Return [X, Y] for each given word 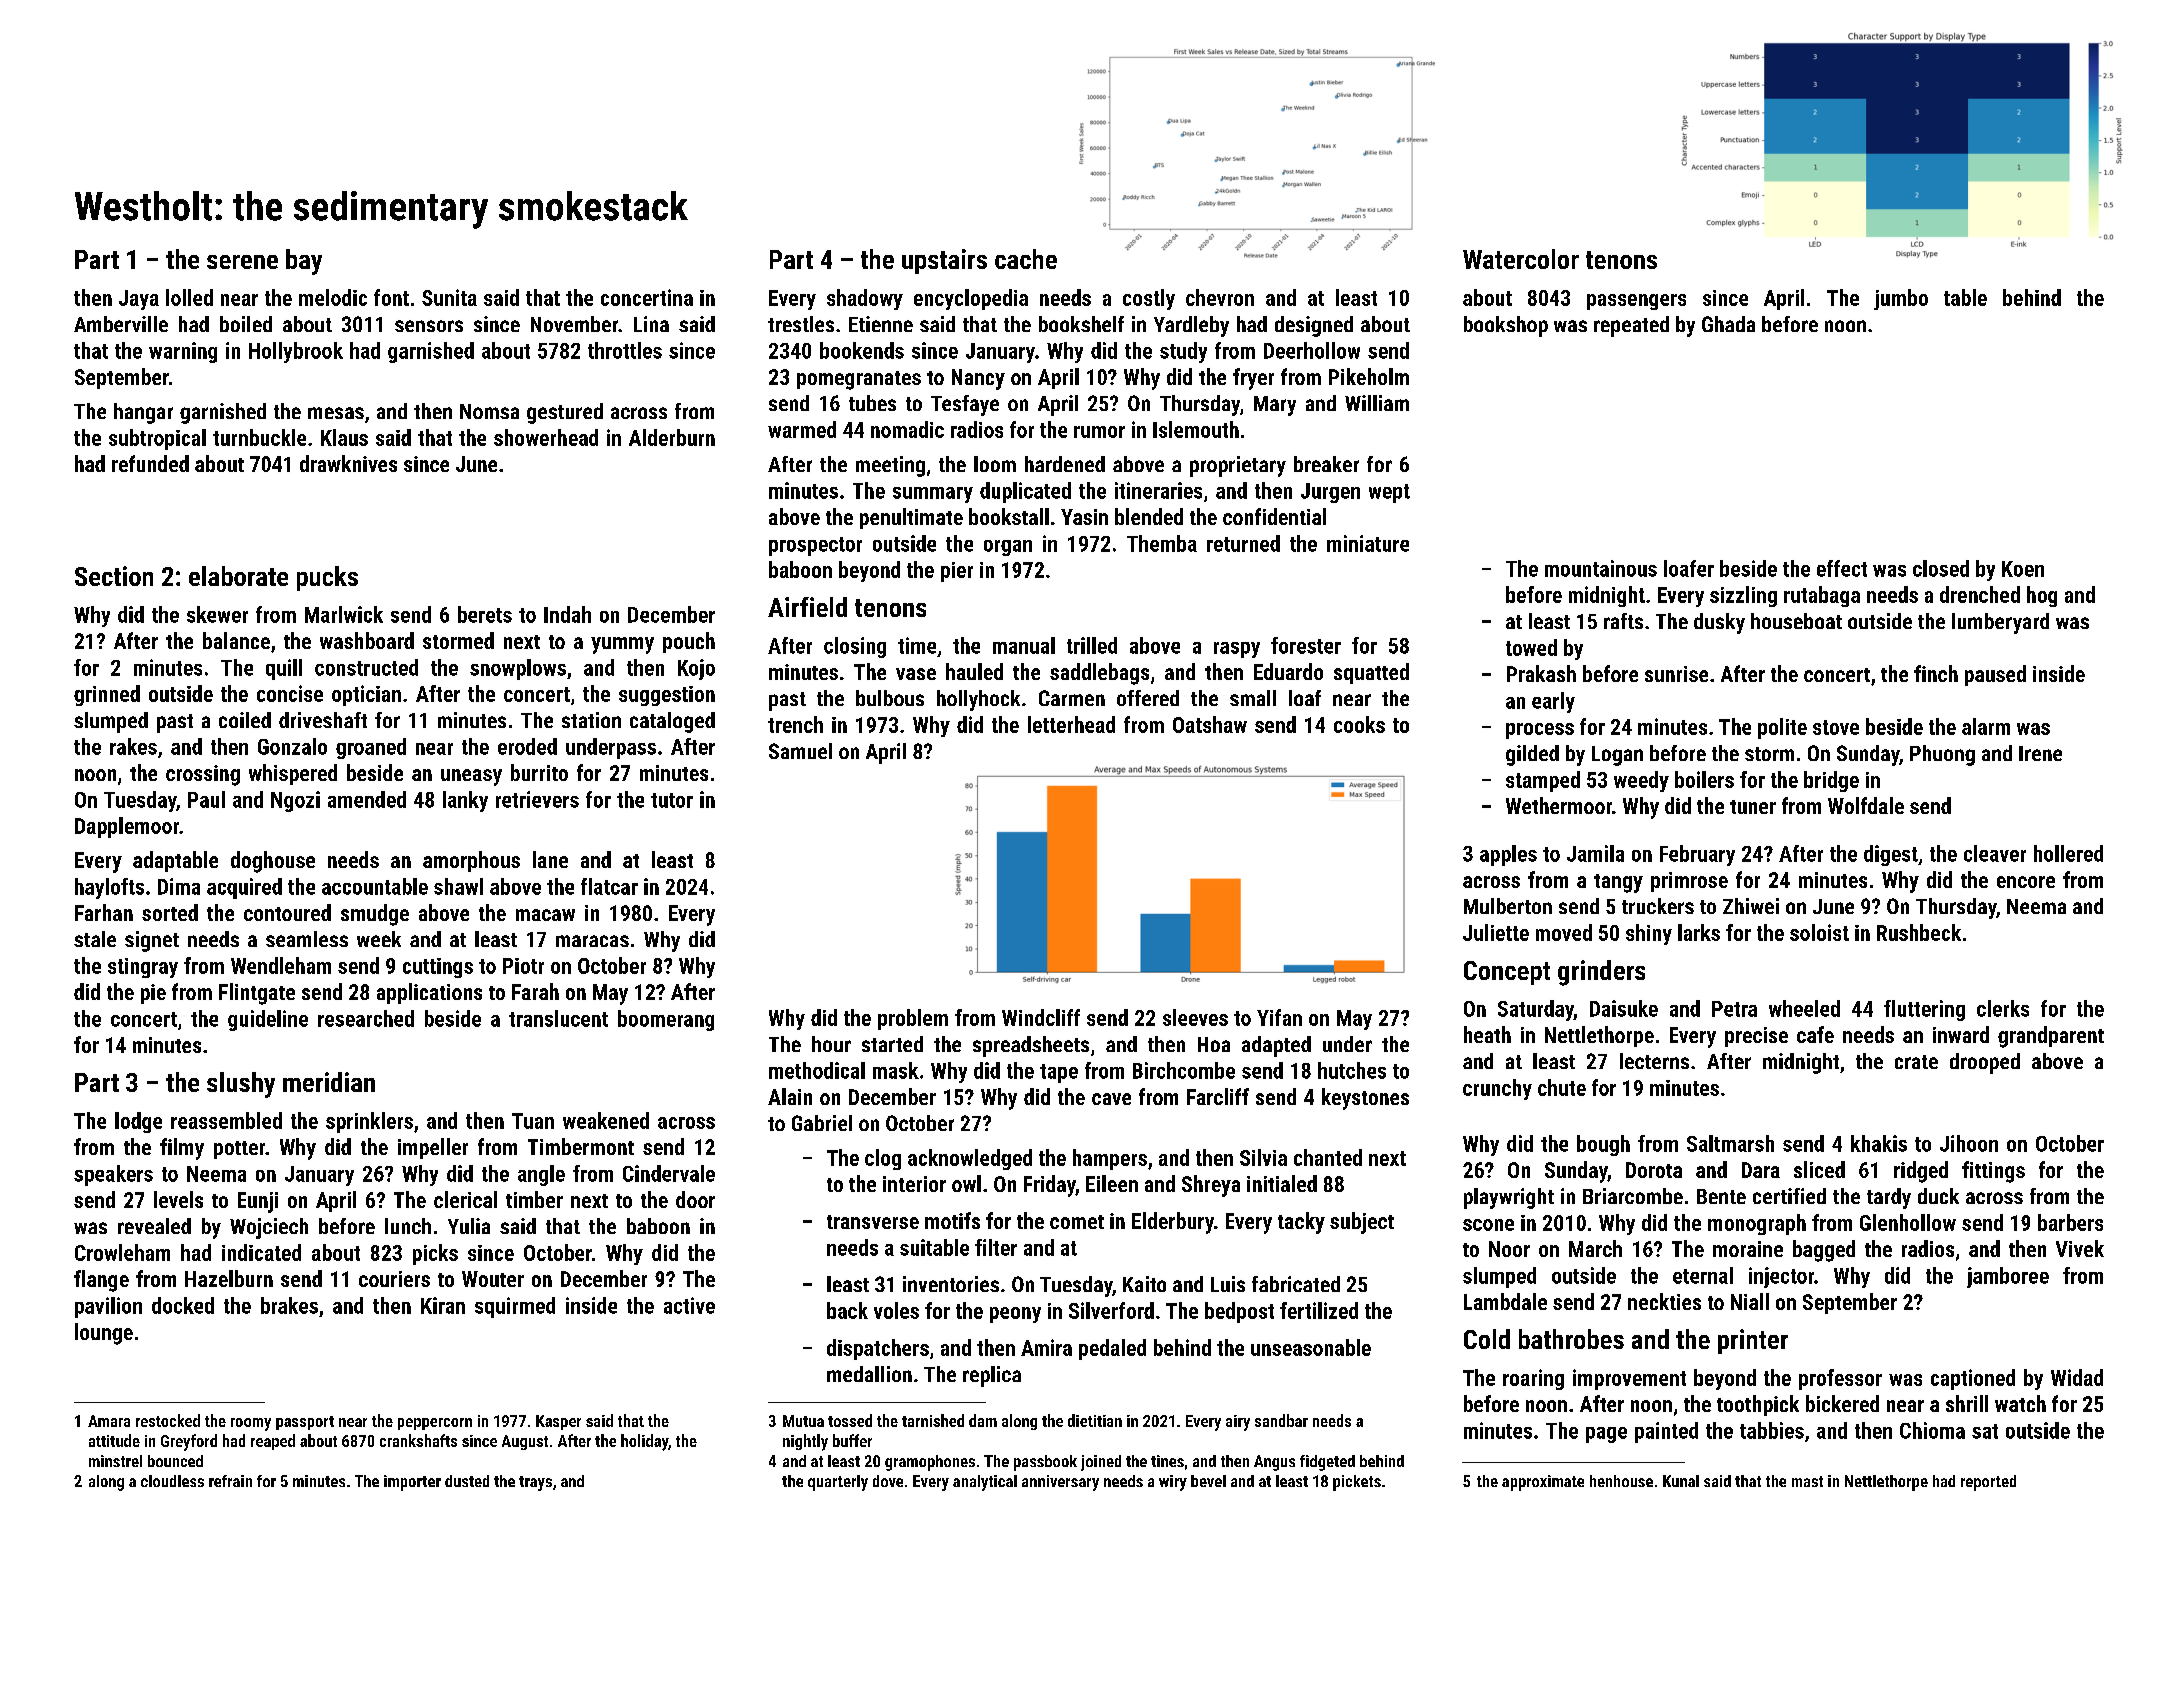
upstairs [944, 261]
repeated [1631, 326]
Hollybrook [296, 352]
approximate [1543, 1483]
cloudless [172, 1481]
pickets [1357, 1483]
